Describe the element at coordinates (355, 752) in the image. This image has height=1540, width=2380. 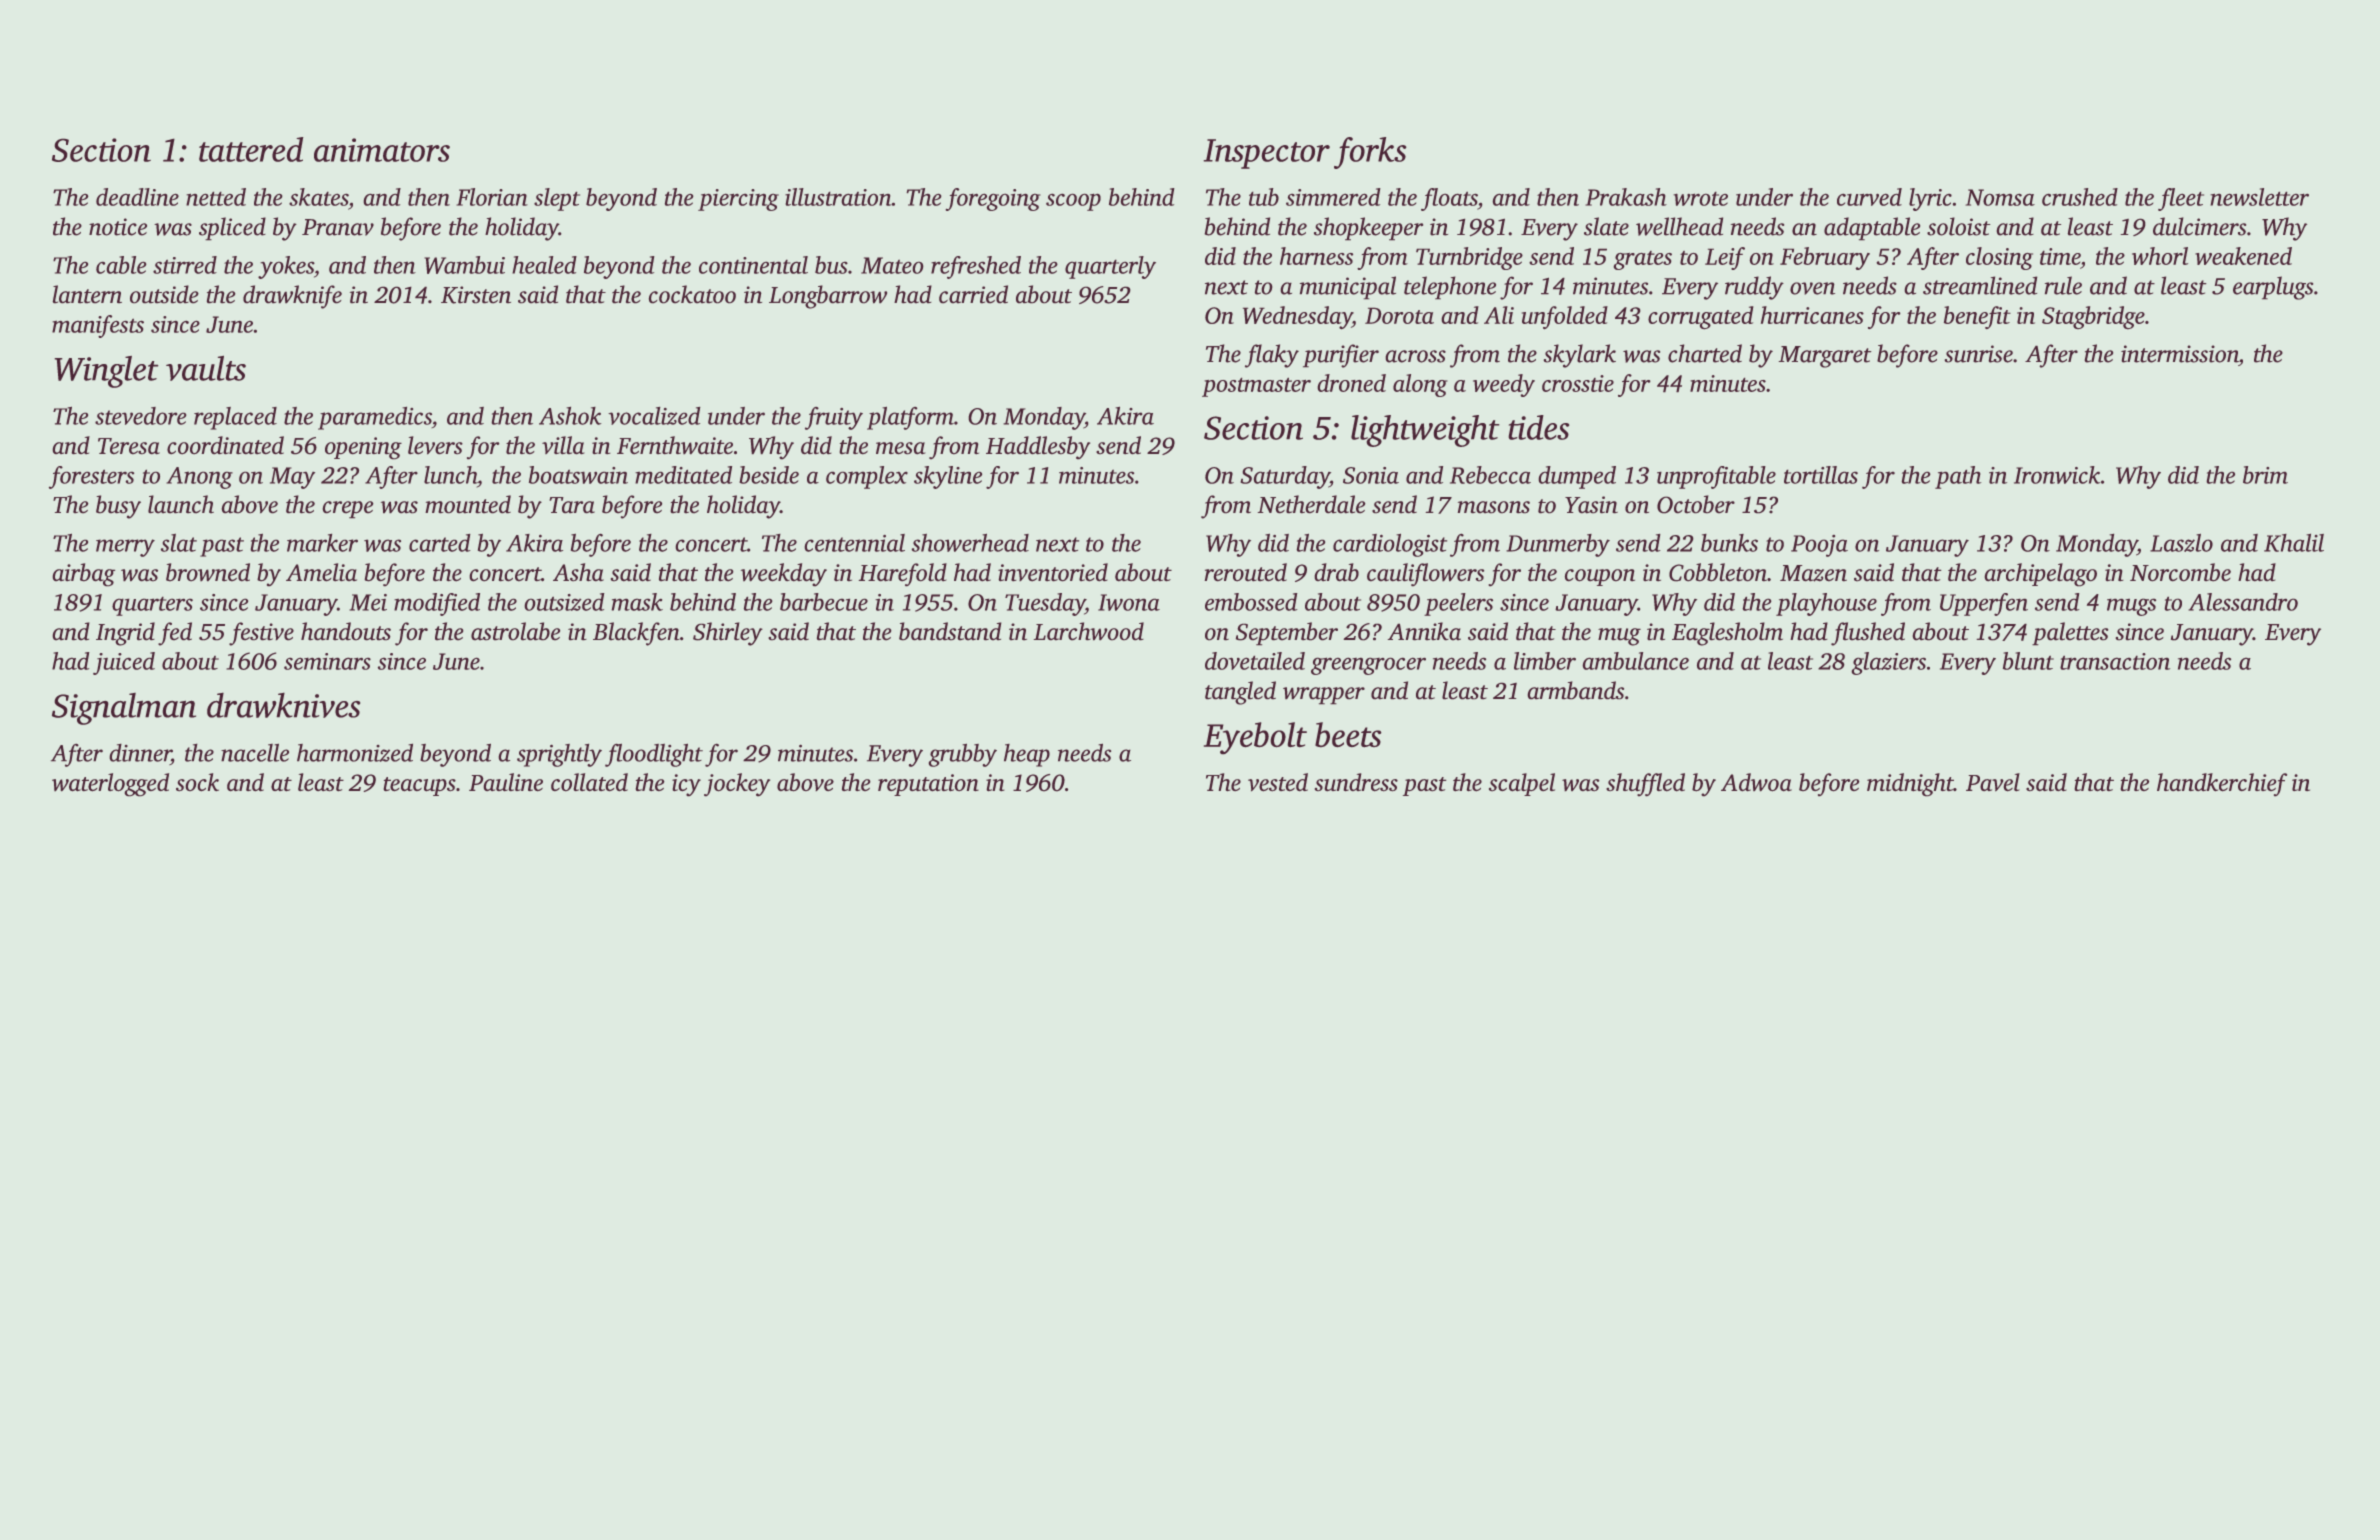
I see `harmonized` at that location.
